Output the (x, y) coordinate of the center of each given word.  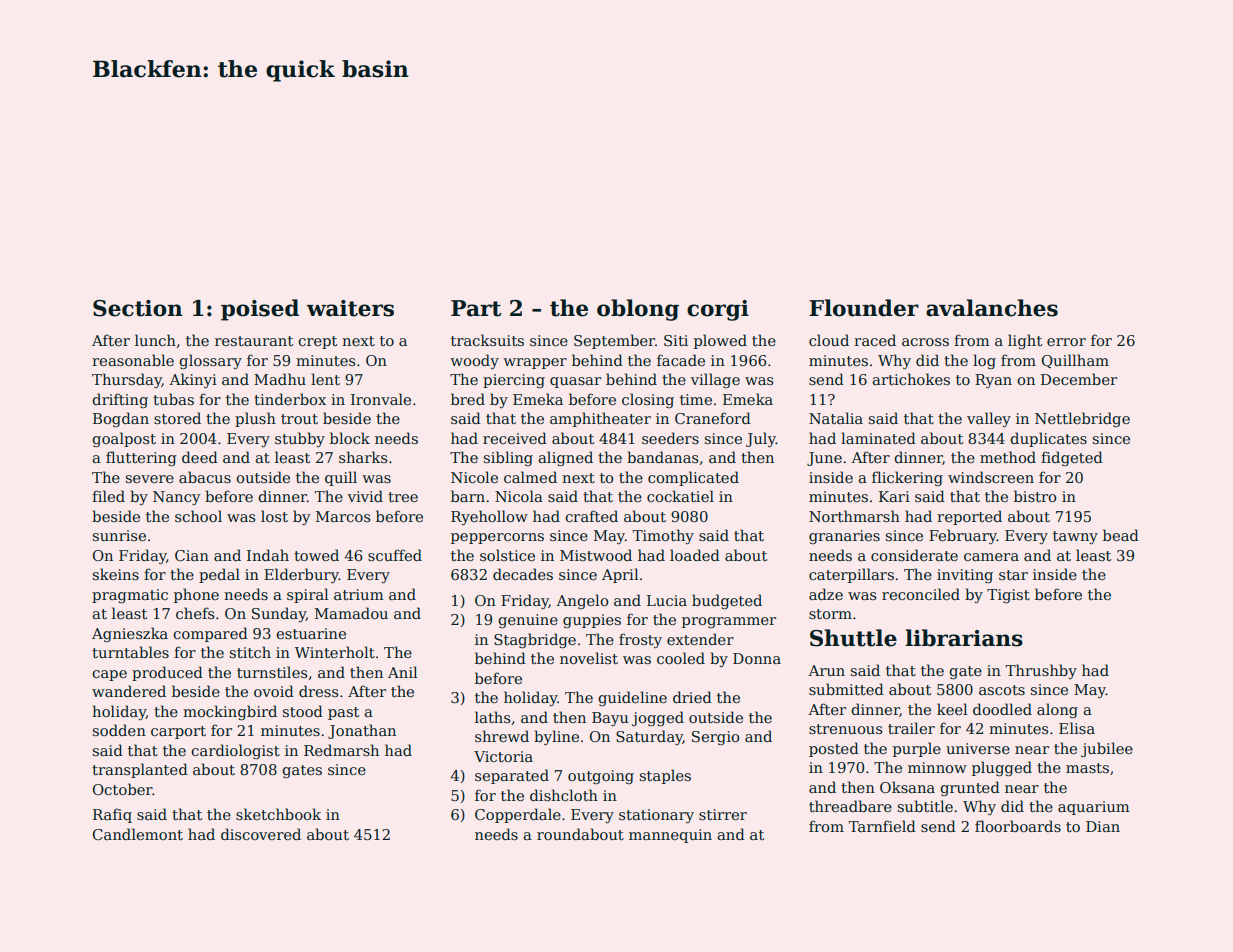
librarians (964, 638)
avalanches (992, 308)
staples (665, 776)
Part (476, 308)
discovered (261, 834)
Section (138, 308)
